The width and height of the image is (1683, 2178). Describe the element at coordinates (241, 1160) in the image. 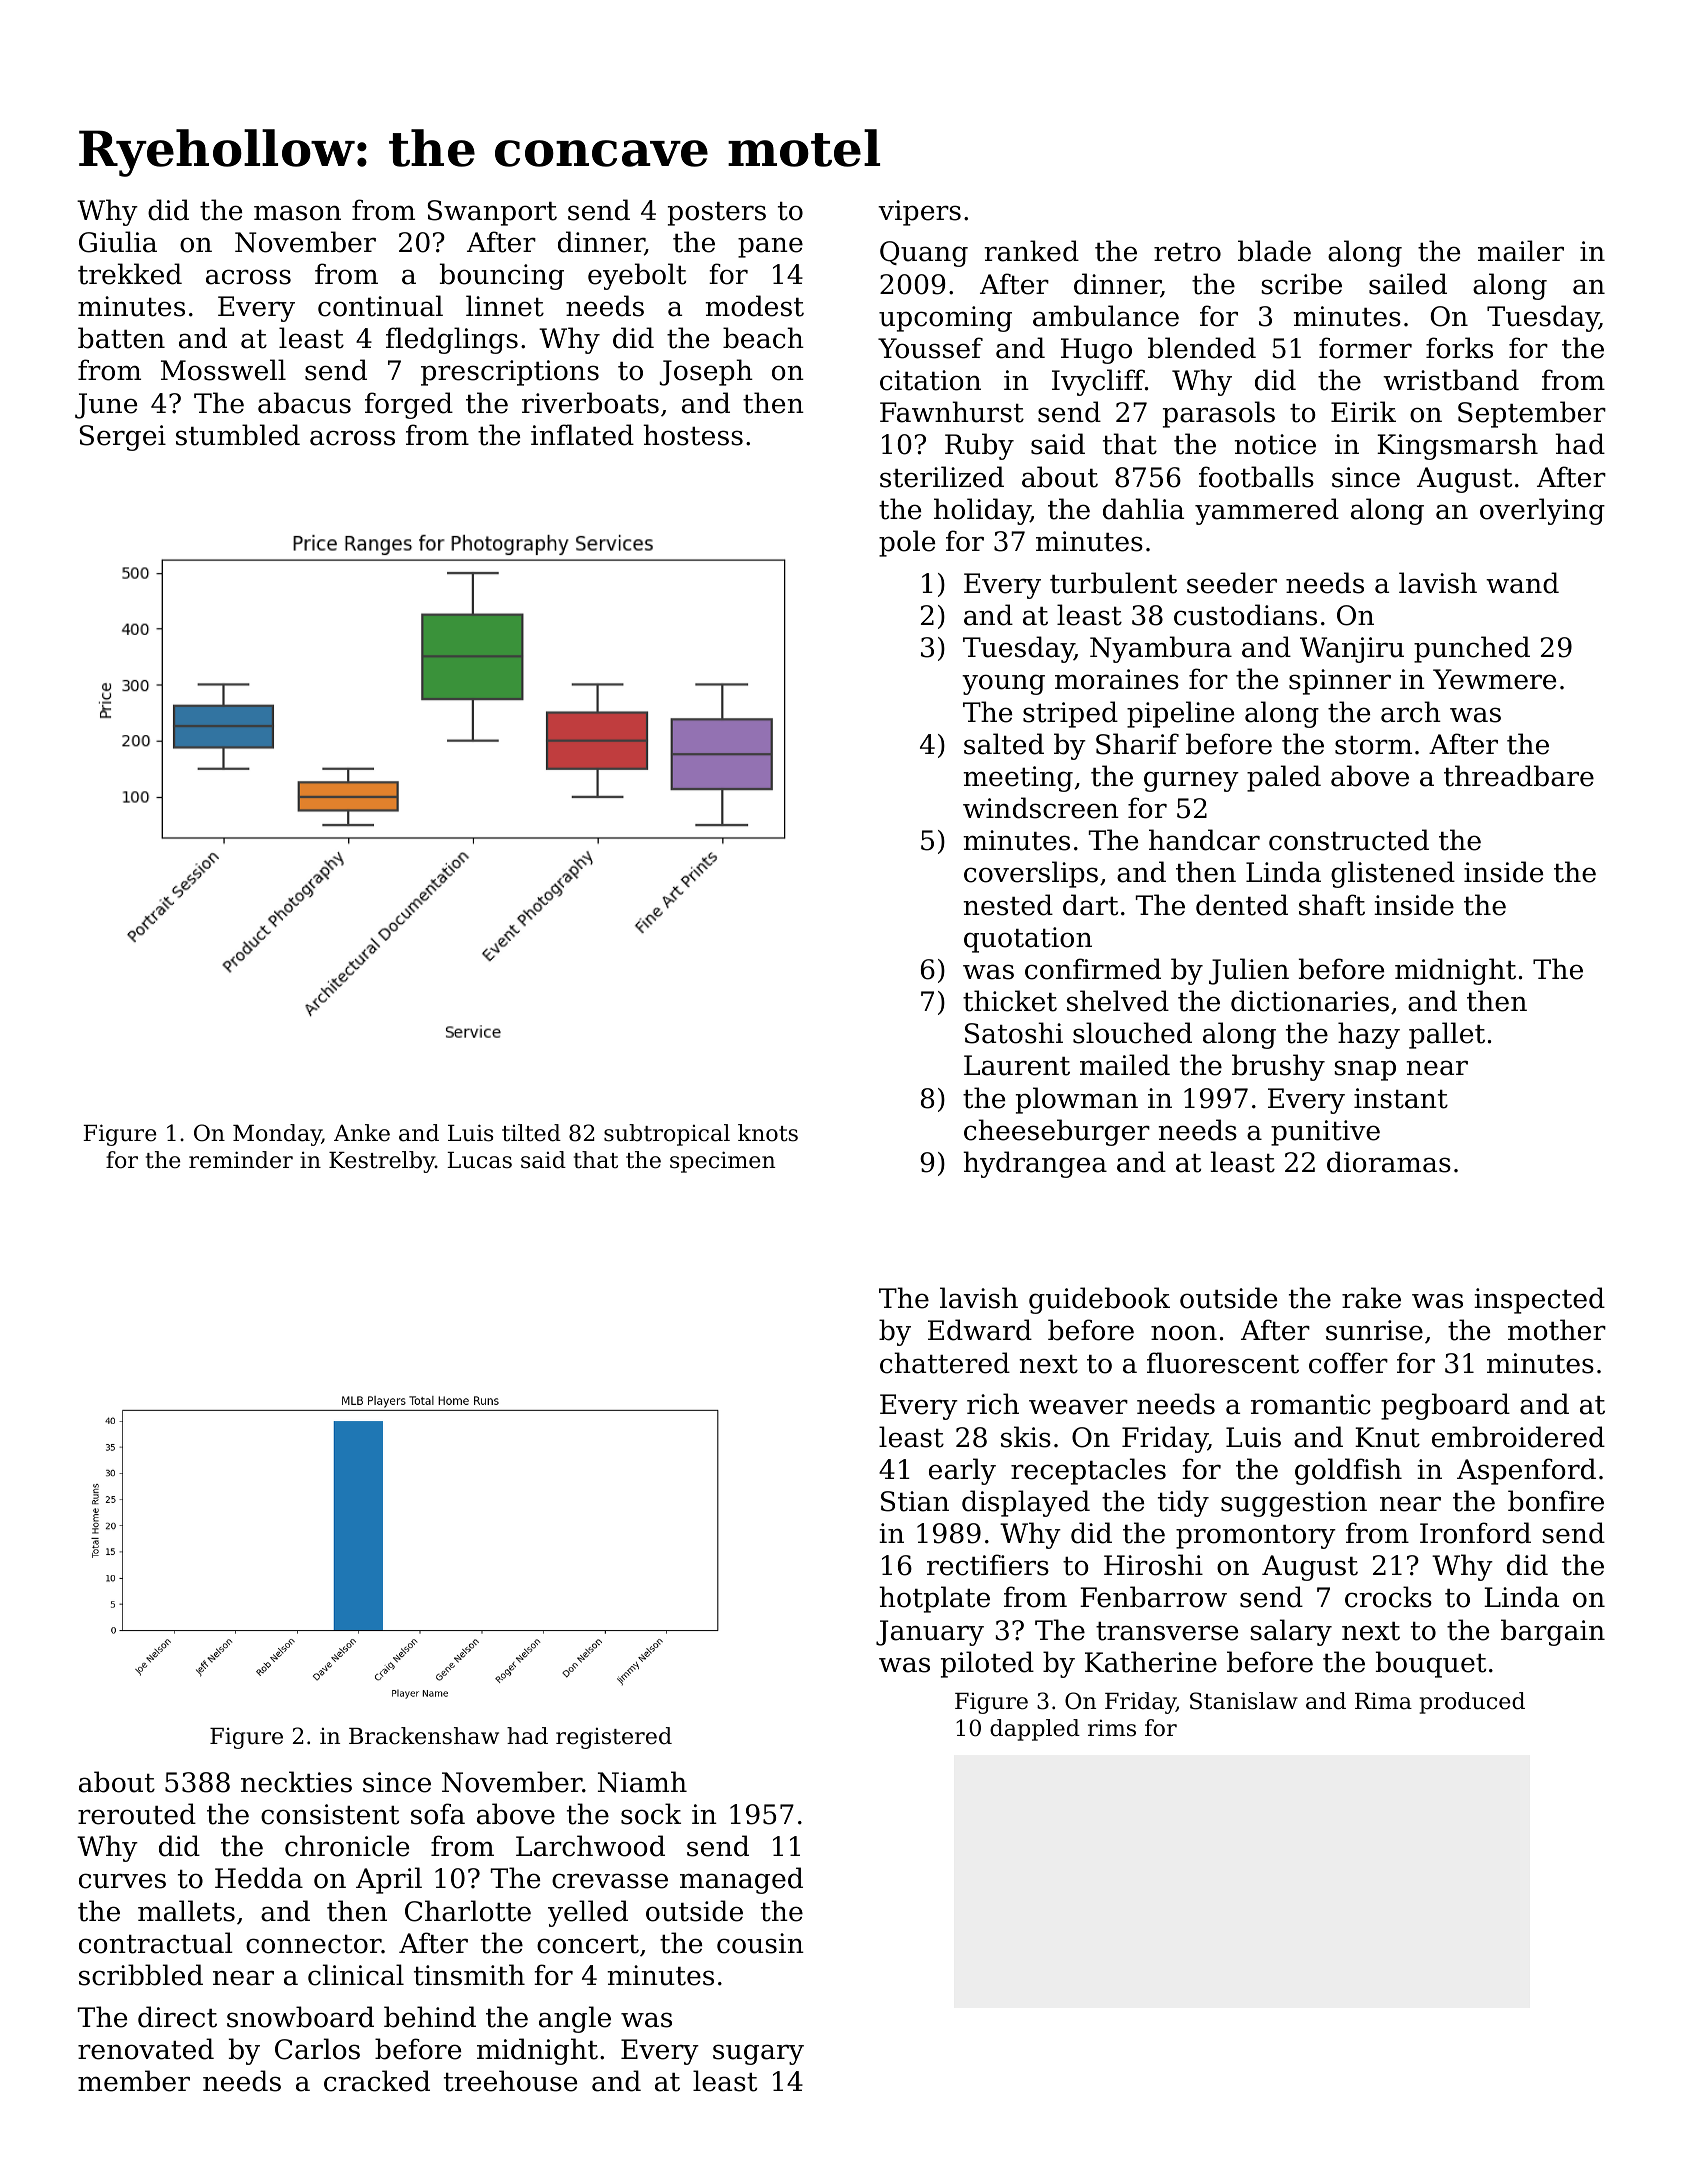

I see `reminder` at that location.
